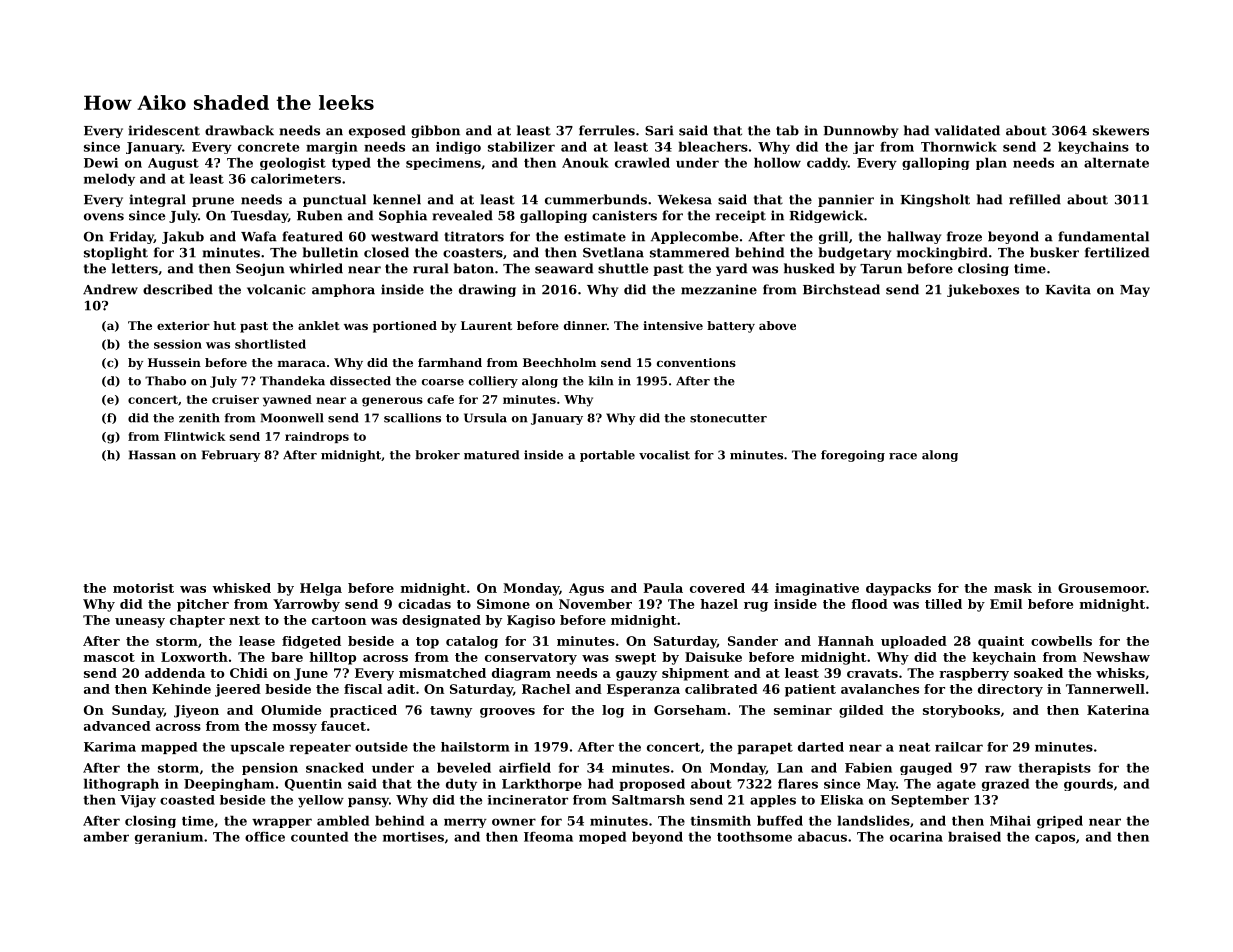  Describe the element at coordinates (1013, 588) in the screenshot. I see `mask` at that location.
